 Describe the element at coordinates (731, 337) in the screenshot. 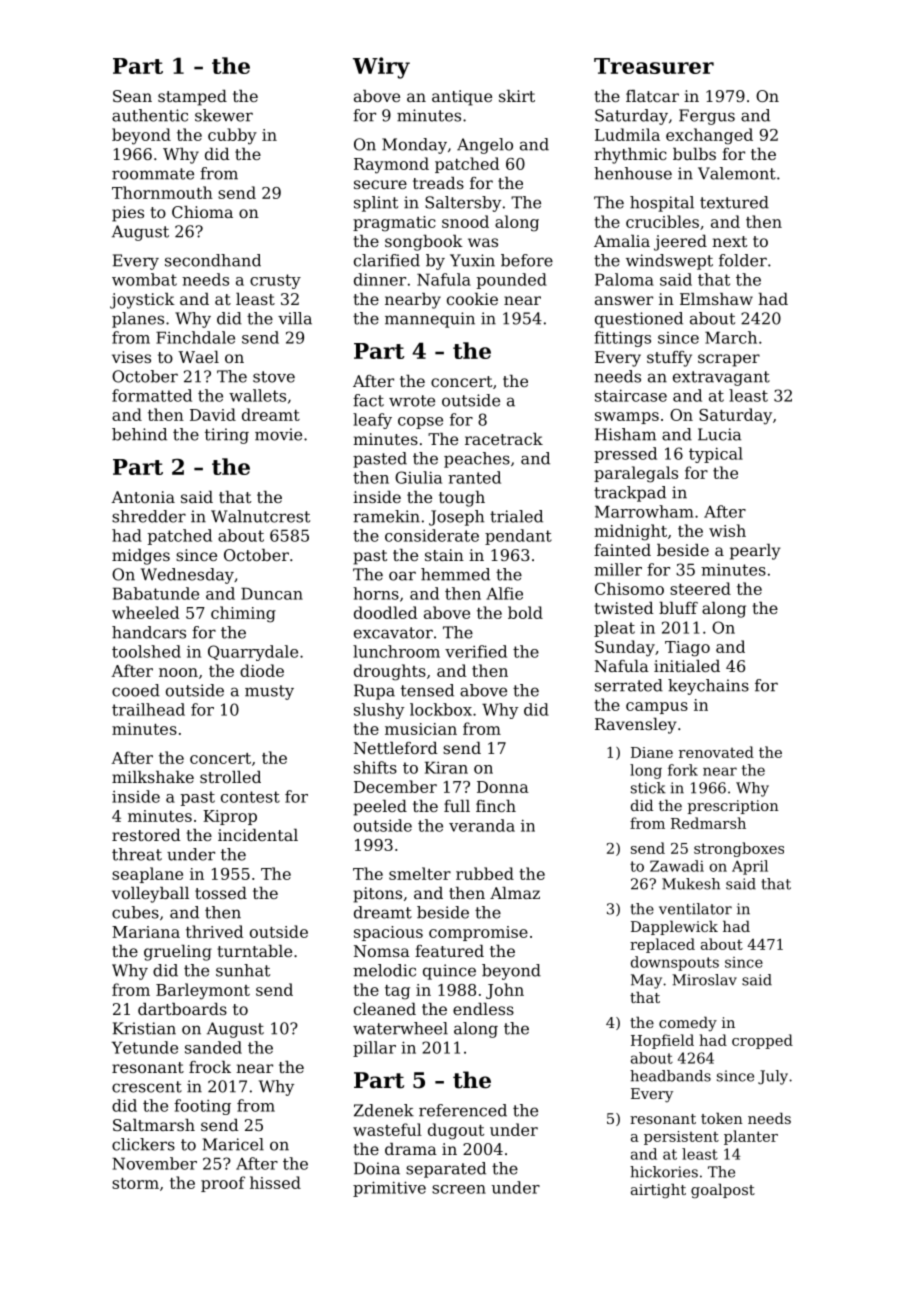

I see `March` at that location.
